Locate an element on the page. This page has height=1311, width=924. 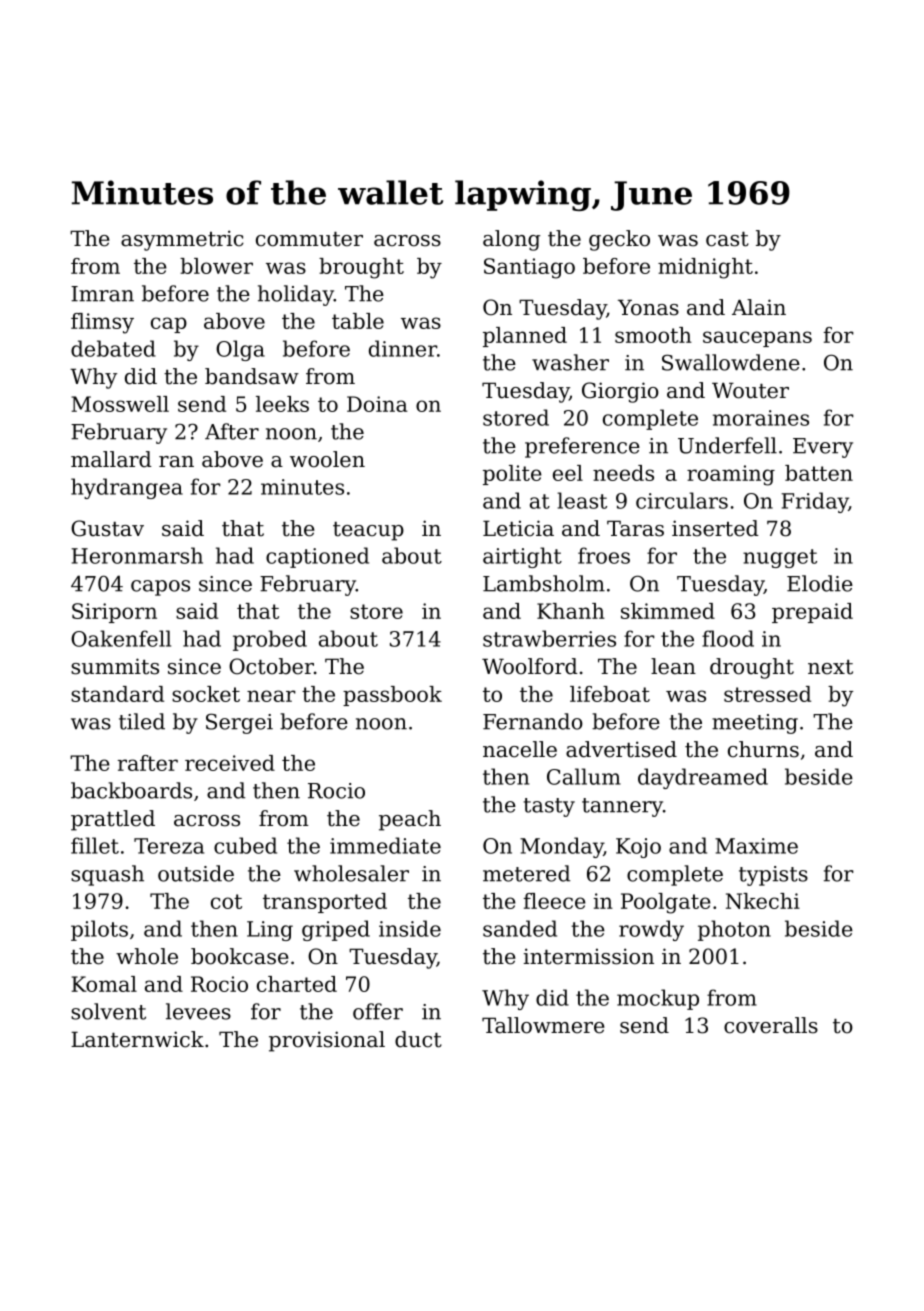
coveralls is located at coordinates (771, 1025).
